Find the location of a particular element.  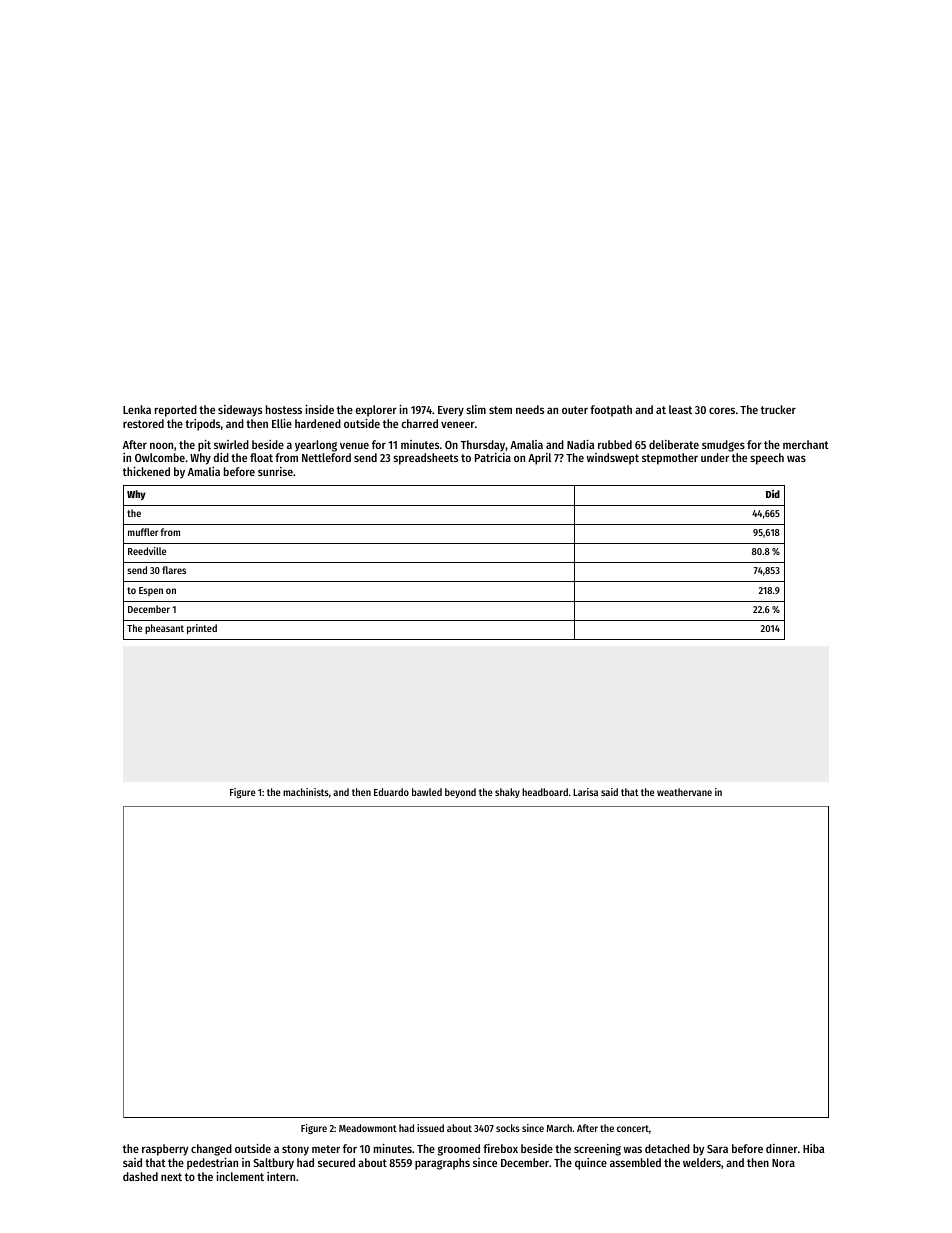

Meadowmont is located at coordinates (368, 1128).
